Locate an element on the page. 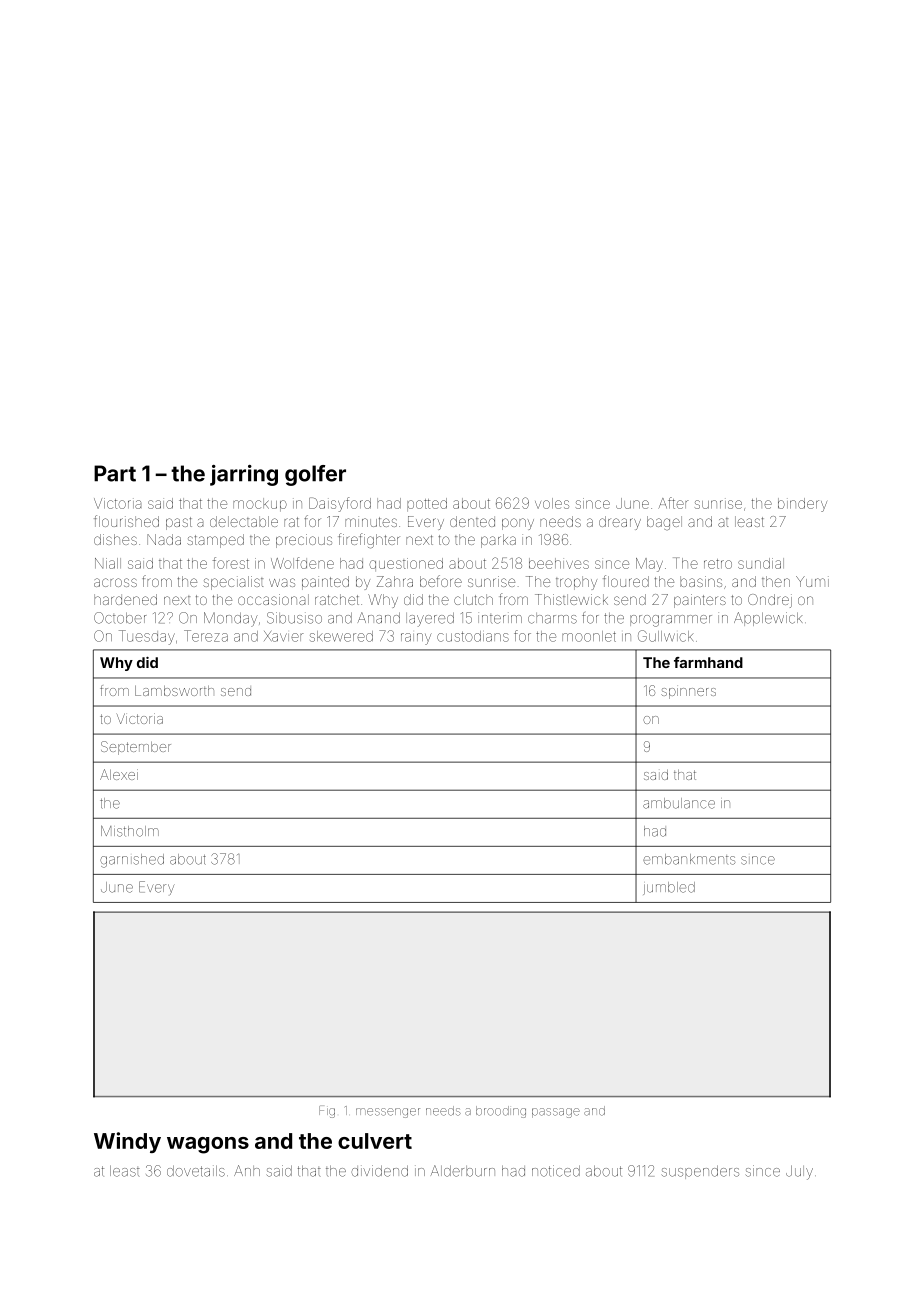 The image size is (924, 1308). questioned is located at coordinates (406, 564).
